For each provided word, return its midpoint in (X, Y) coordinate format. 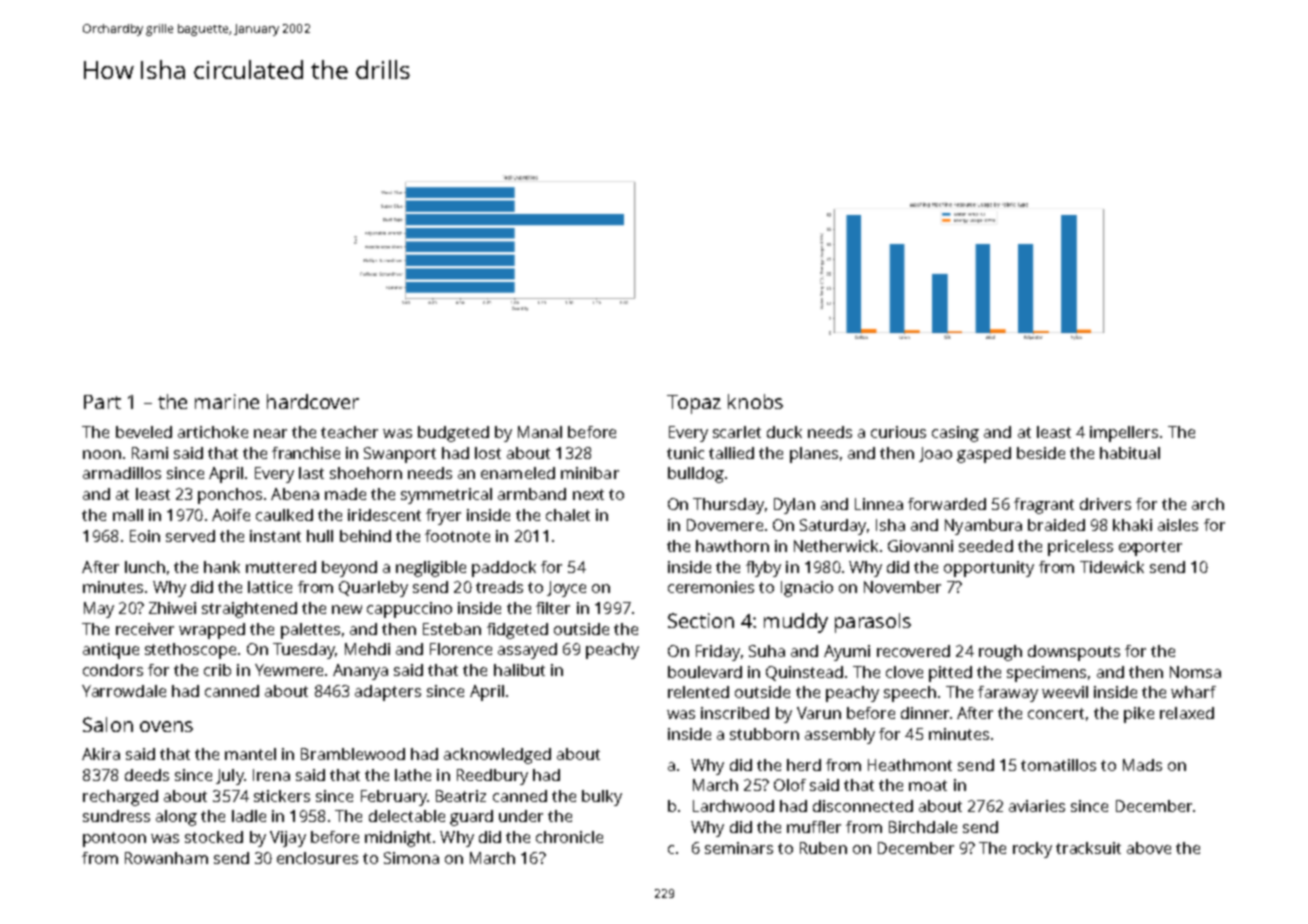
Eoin (145, 536)
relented (698, 692)
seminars (739, 848)
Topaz (694, 404)
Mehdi (367, 649)
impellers (1124, 434)
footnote (457, 536)
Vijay (288, 839)
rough (1000, 653)
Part (102, 402)
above (1149, 848)
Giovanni (920, 546)
